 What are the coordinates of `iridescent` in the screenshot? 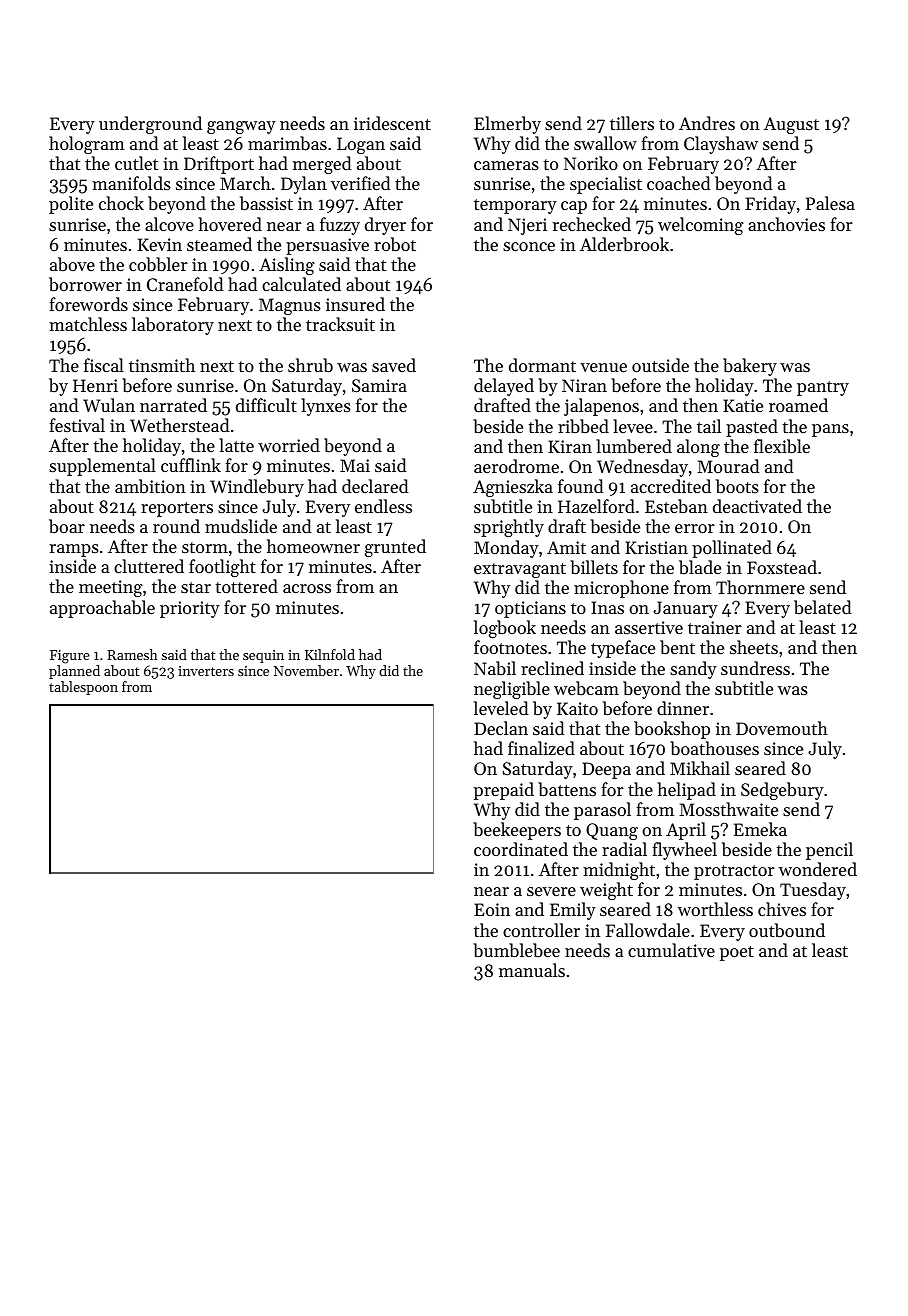 It's located at (392, 123).
